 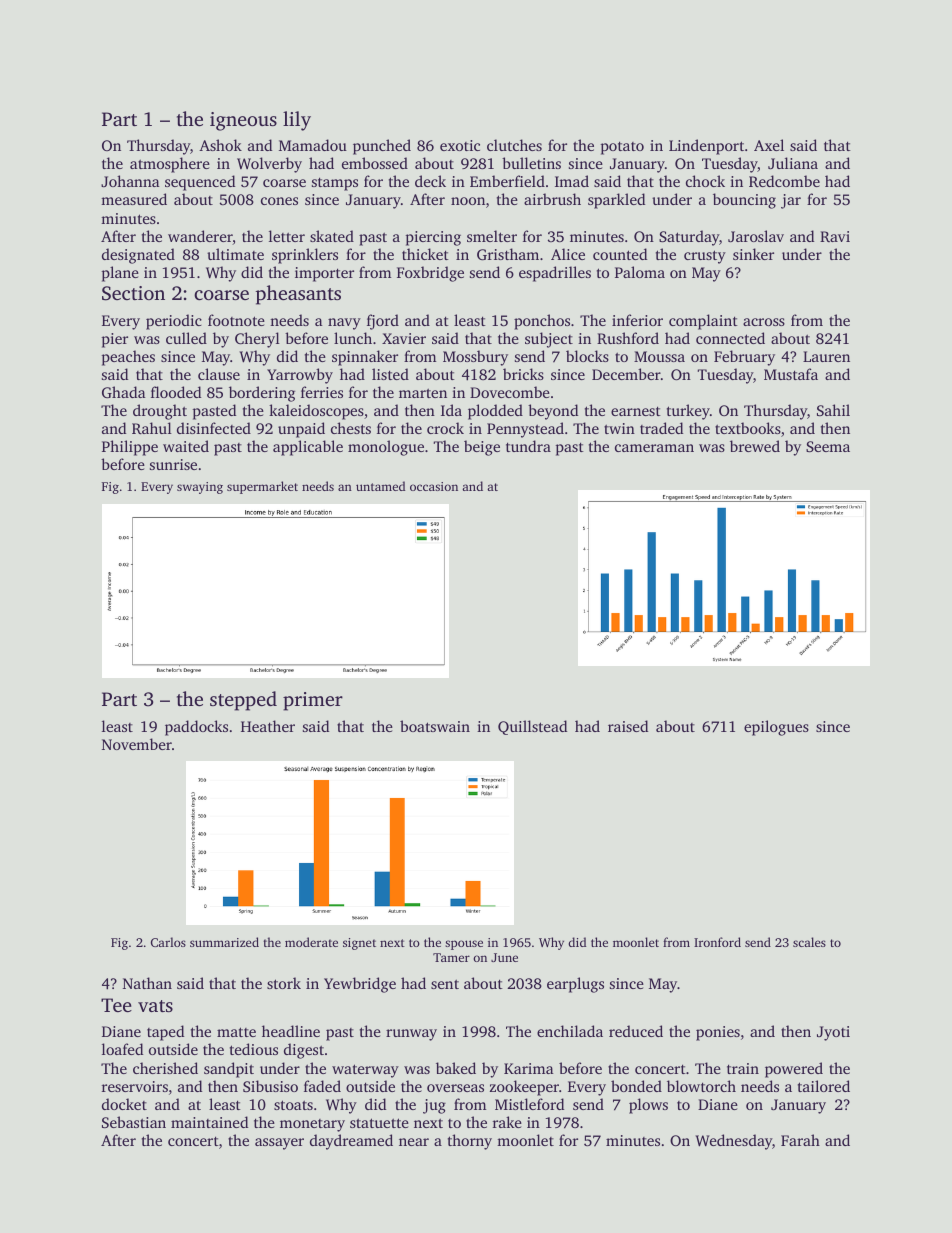 What do you see at coordinates (809, 942) in the image?
I see `scales` at bounding box center [809, 942].
